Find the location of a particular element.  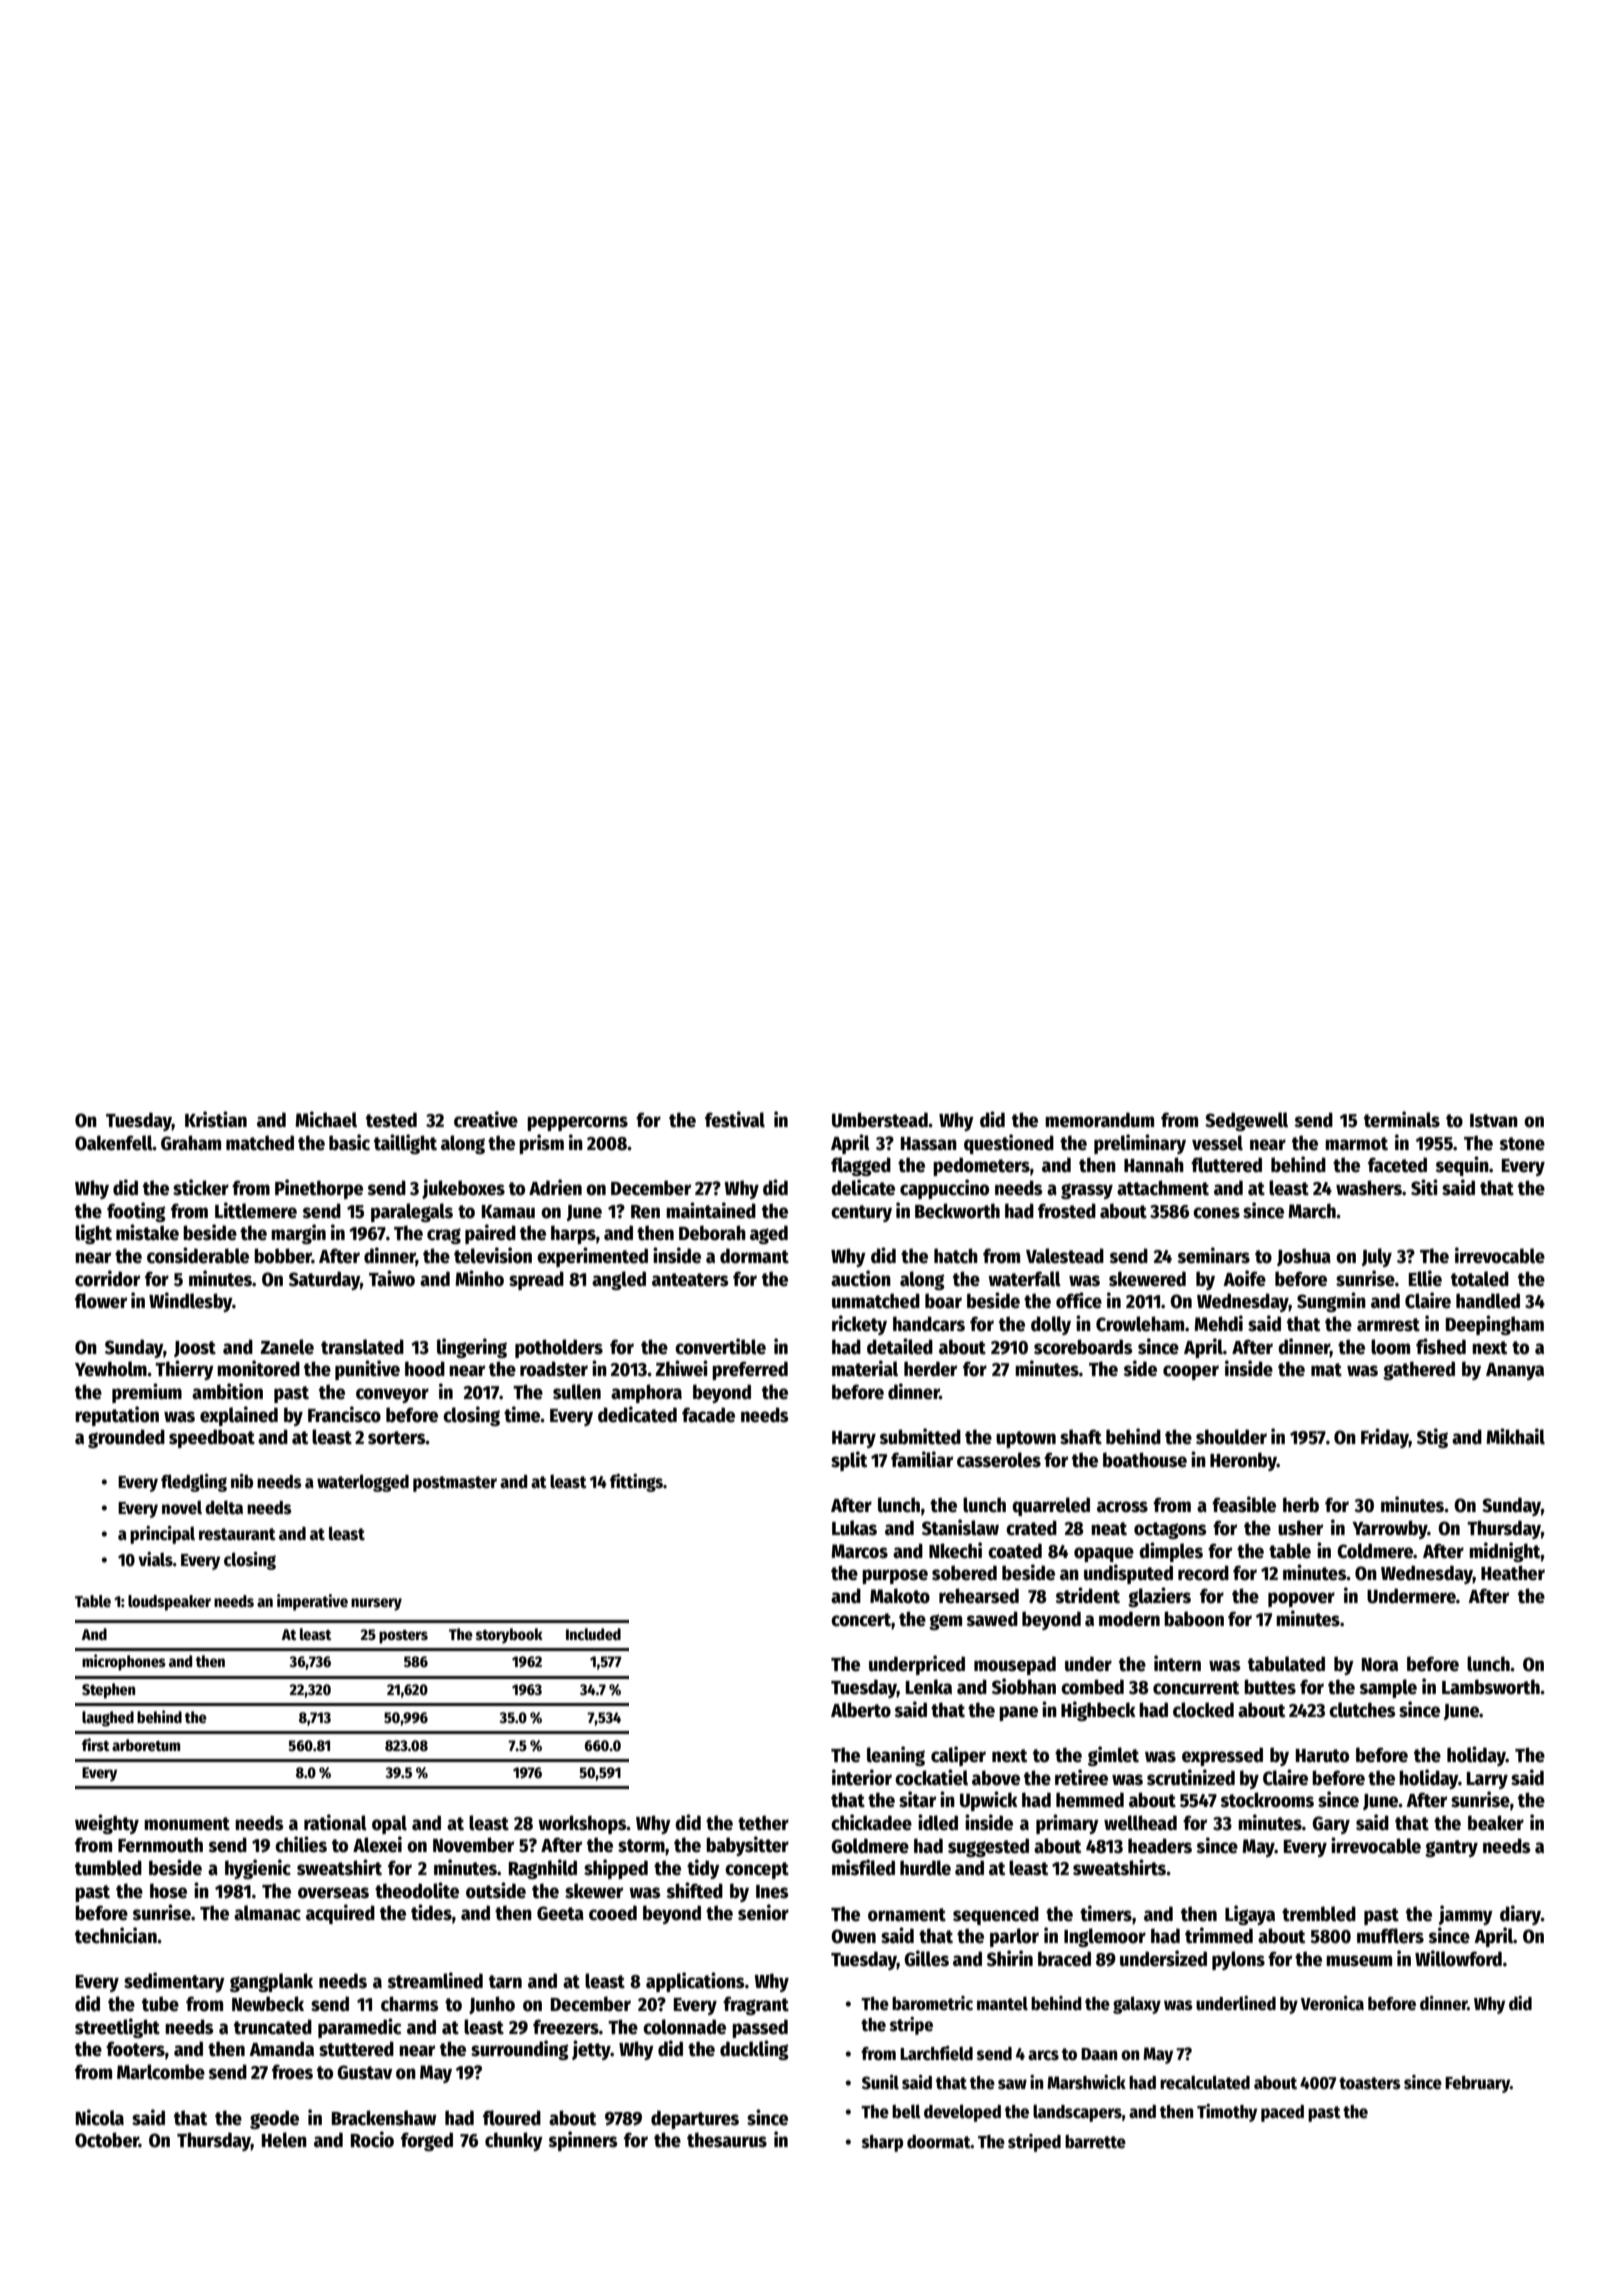

across is located at coordinates (1122, 1507).
